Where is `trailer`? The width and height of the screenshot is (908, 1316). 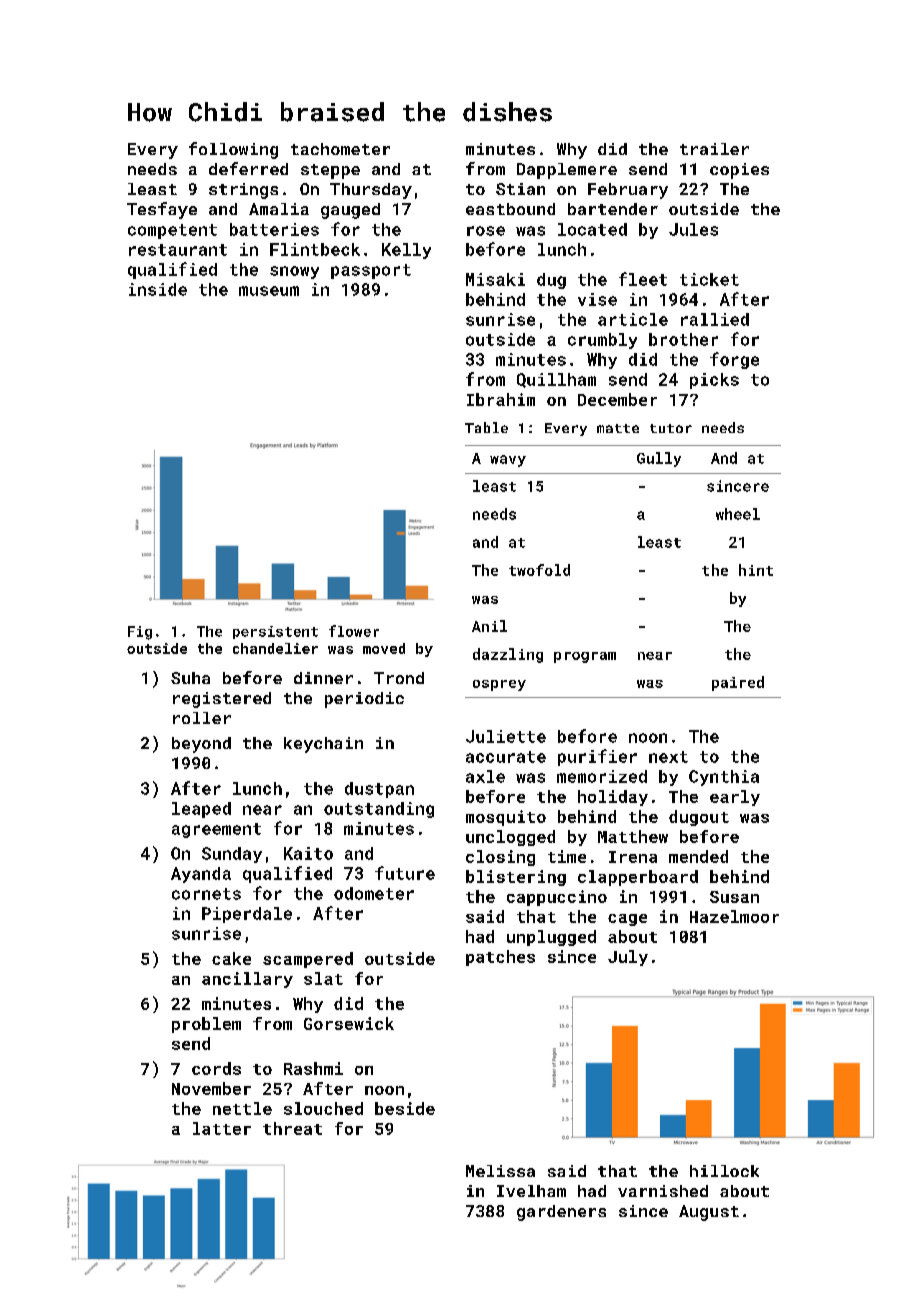
trailer is located at coordinates (714, 149).
